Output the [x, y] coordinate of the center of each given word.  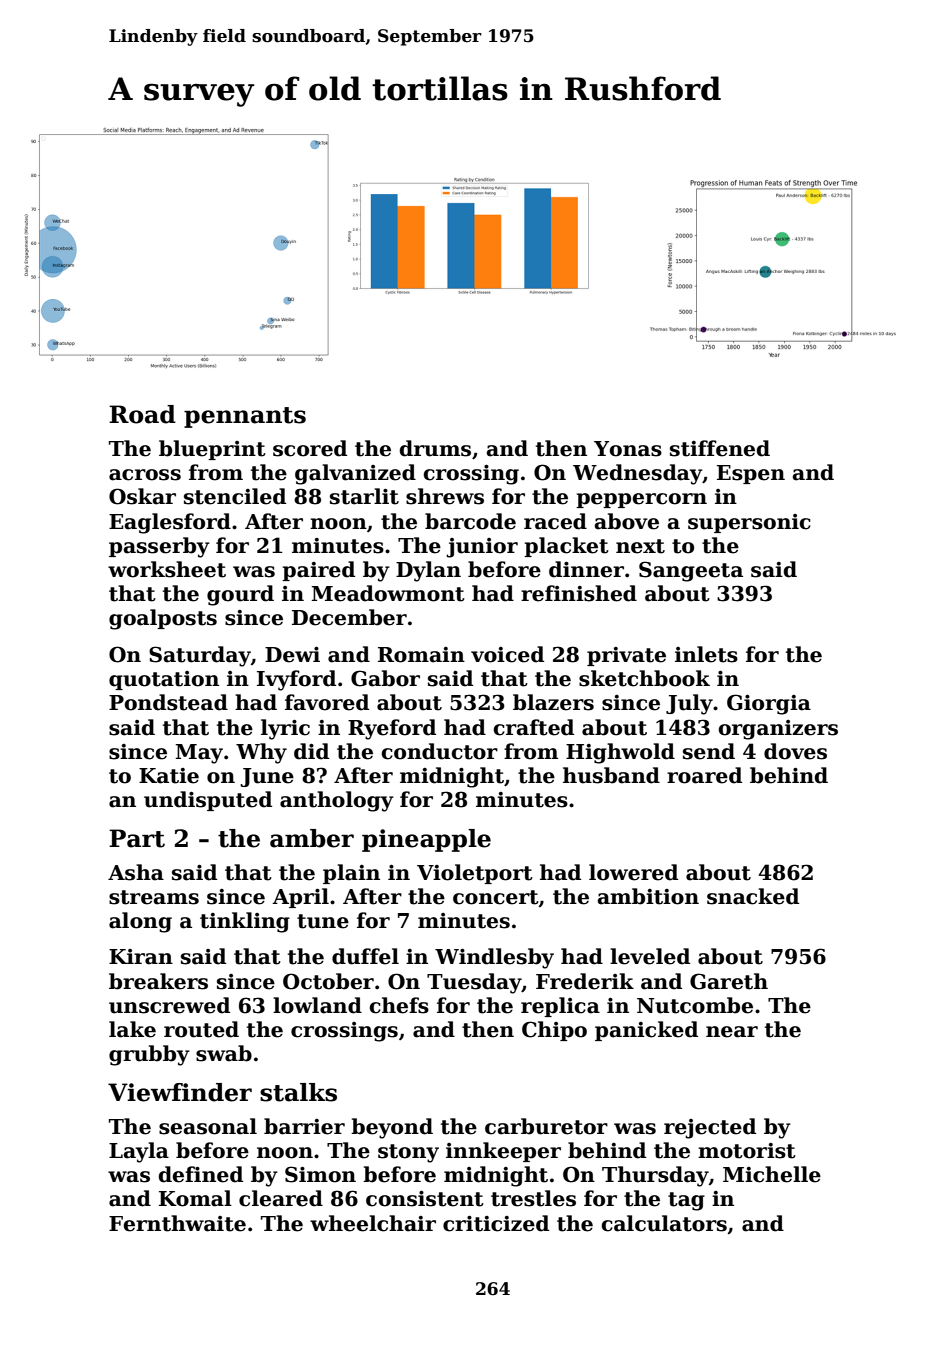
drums [435, 448]
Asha [136, 872]
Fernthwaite [177, 1223]
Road [142, 414]
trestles [533, 1198]
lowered [633, 872]
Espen [751, 474]
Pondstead [168, 702]
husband [611, 775]
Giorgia [769, 704]
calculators [664, 1223]
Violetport [475, 874]
